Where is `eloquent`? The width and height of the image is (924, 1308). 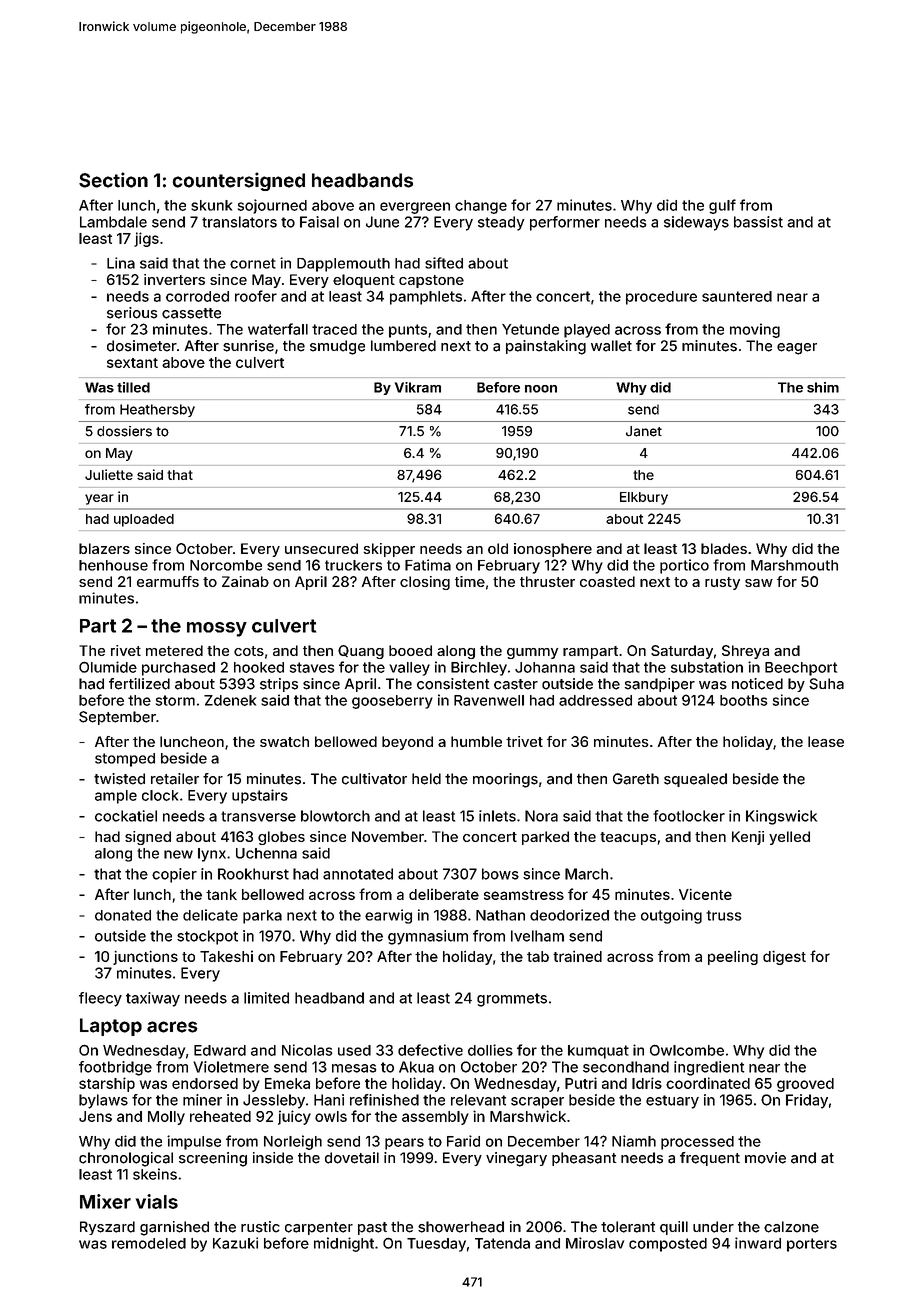
eloquent is located at coordinates (364, 281).
